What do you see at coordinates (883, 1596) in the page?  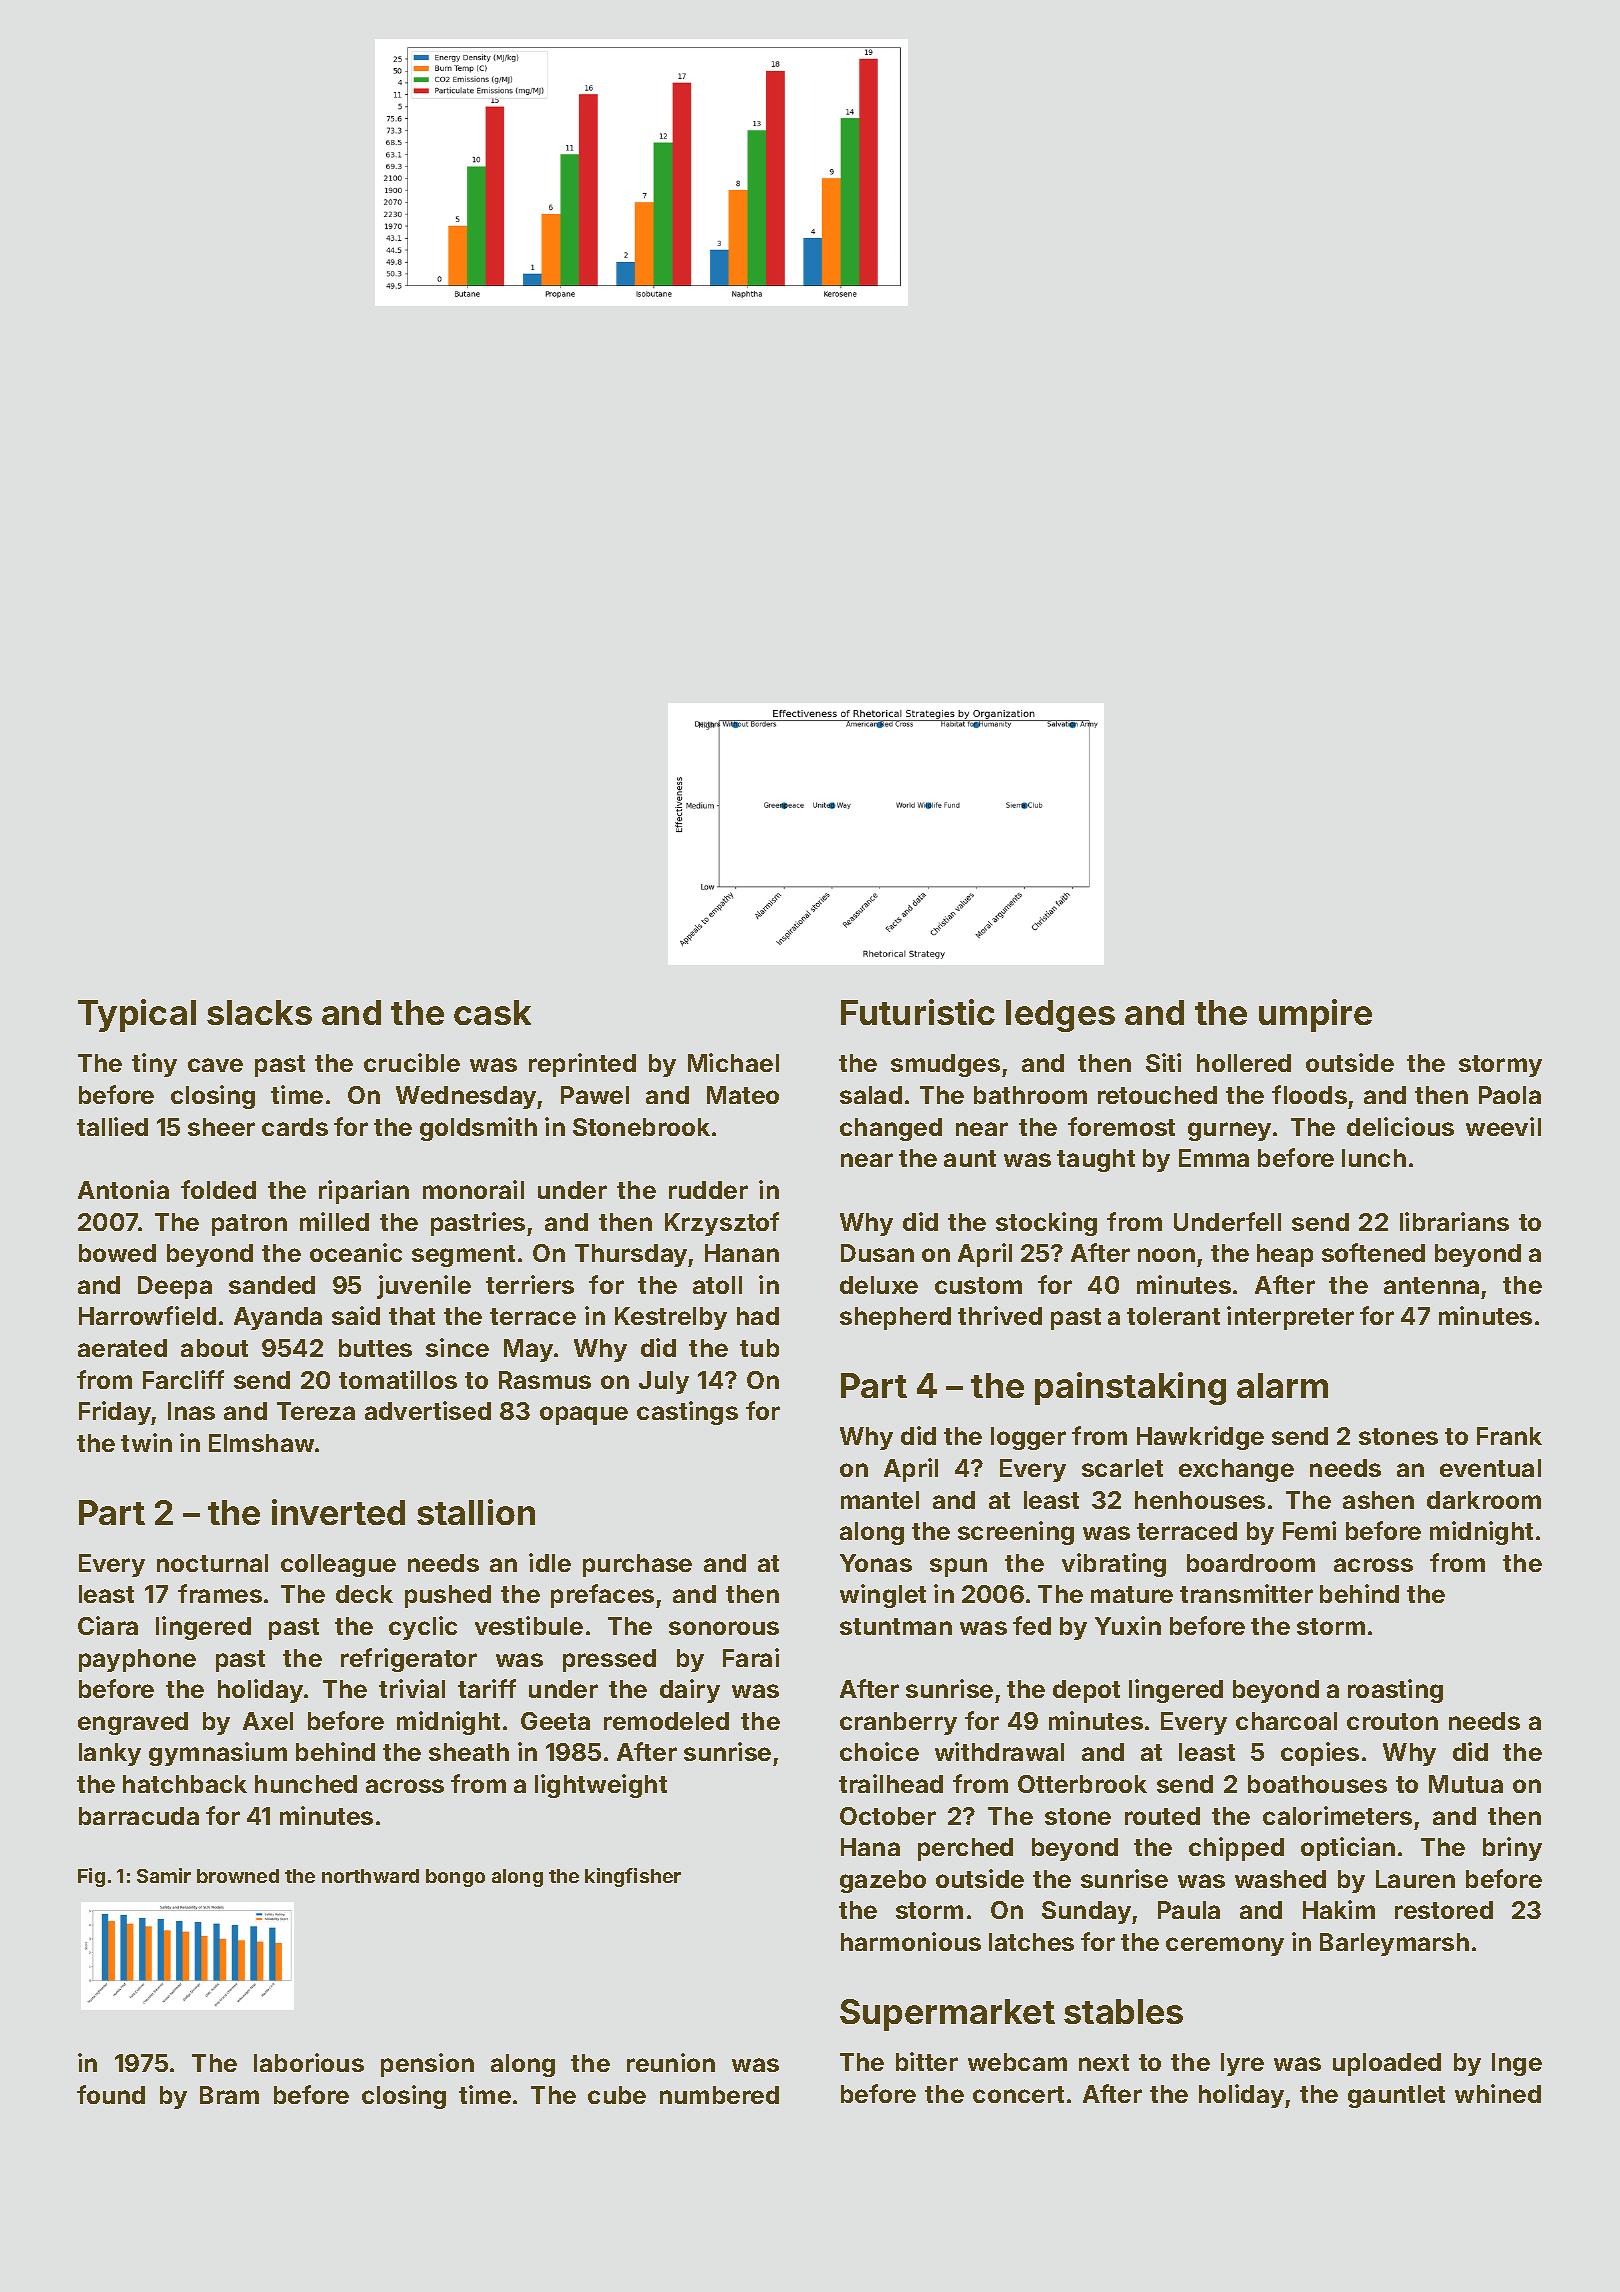 I see `winglet` at bounding box center [883, 1596].
